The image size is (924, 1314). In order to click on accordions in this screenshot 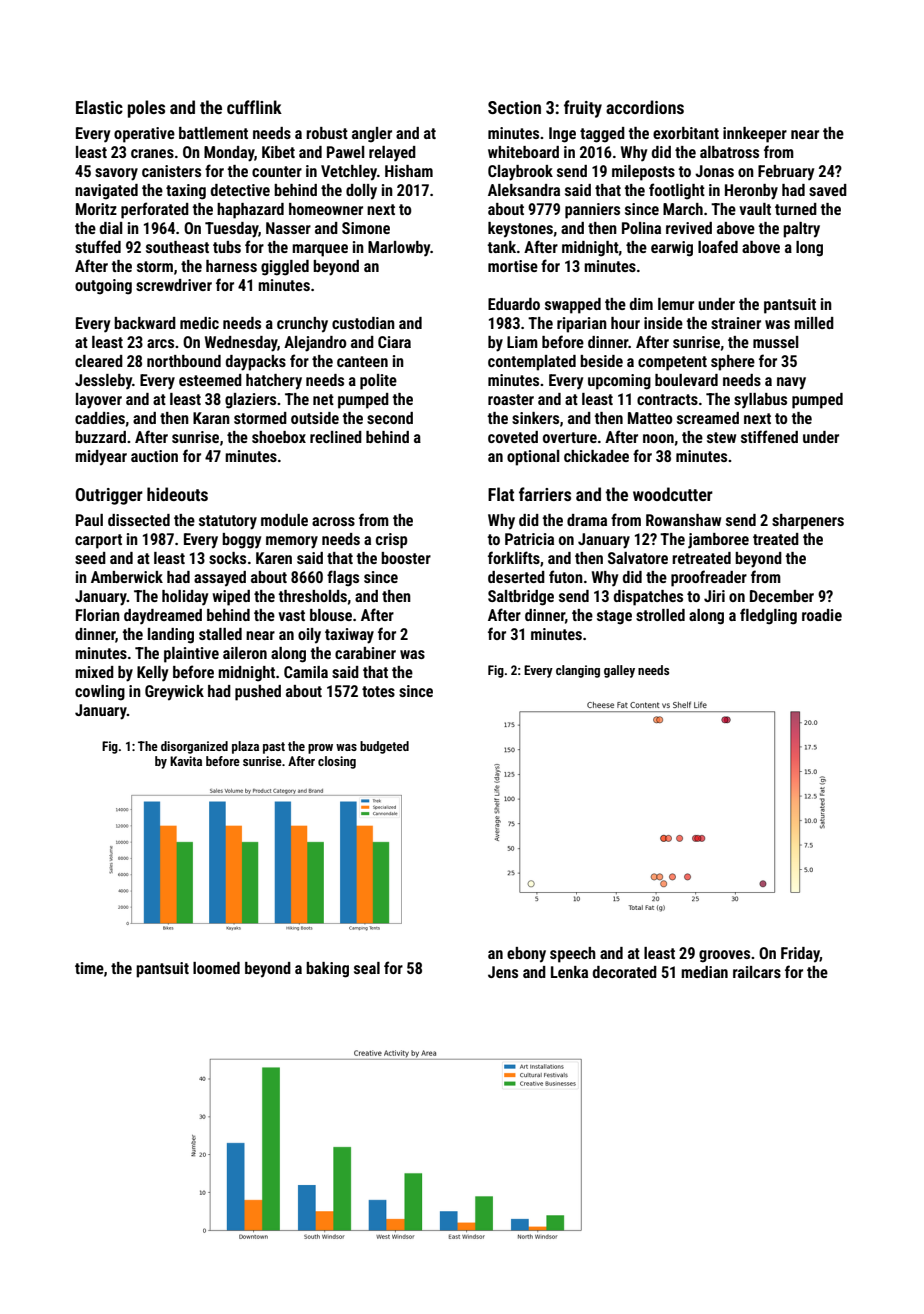, I will do `click(645, 107)`.
